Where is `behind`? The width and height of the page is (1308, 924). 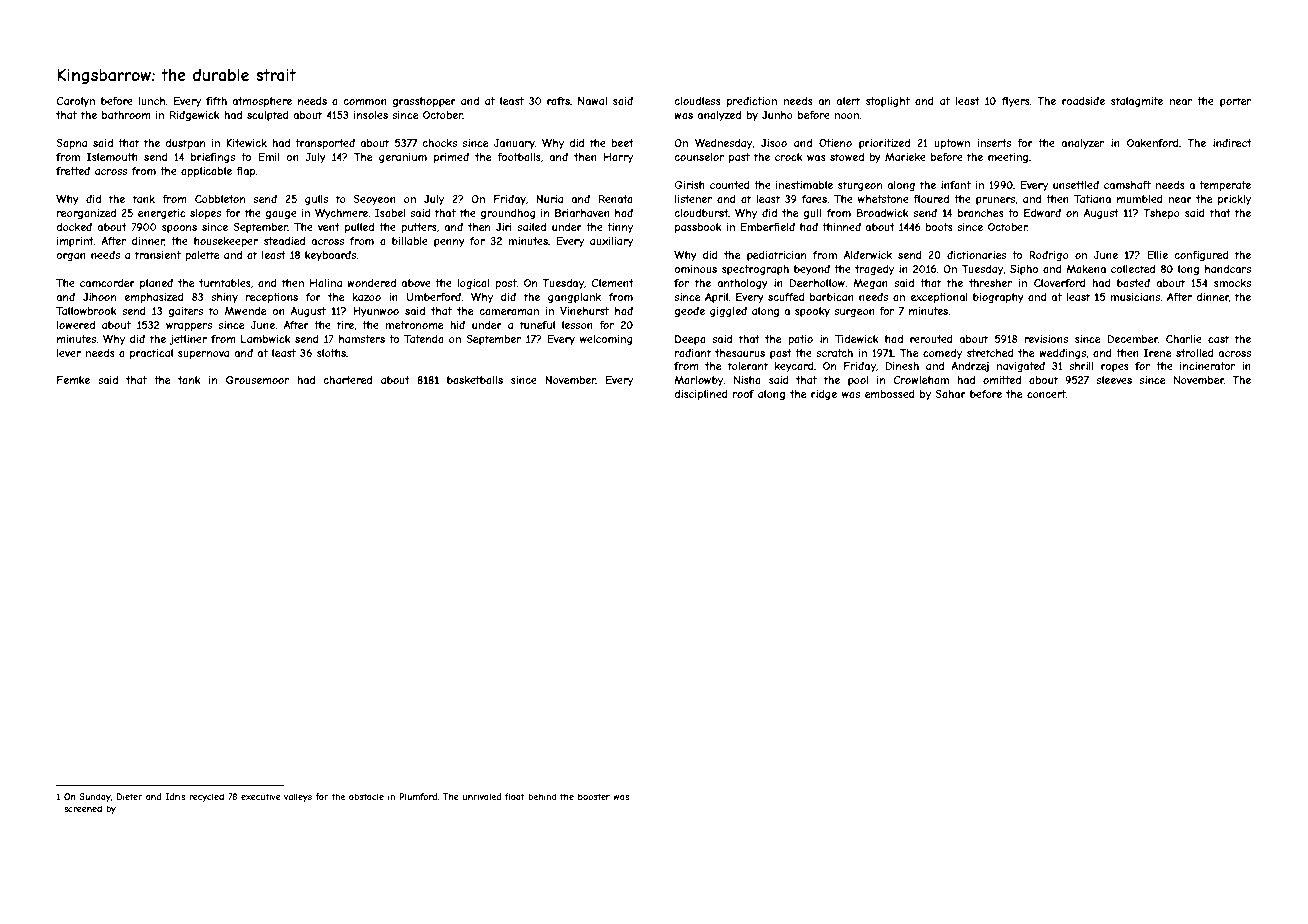
behind is located at coordinates (542, 796).
